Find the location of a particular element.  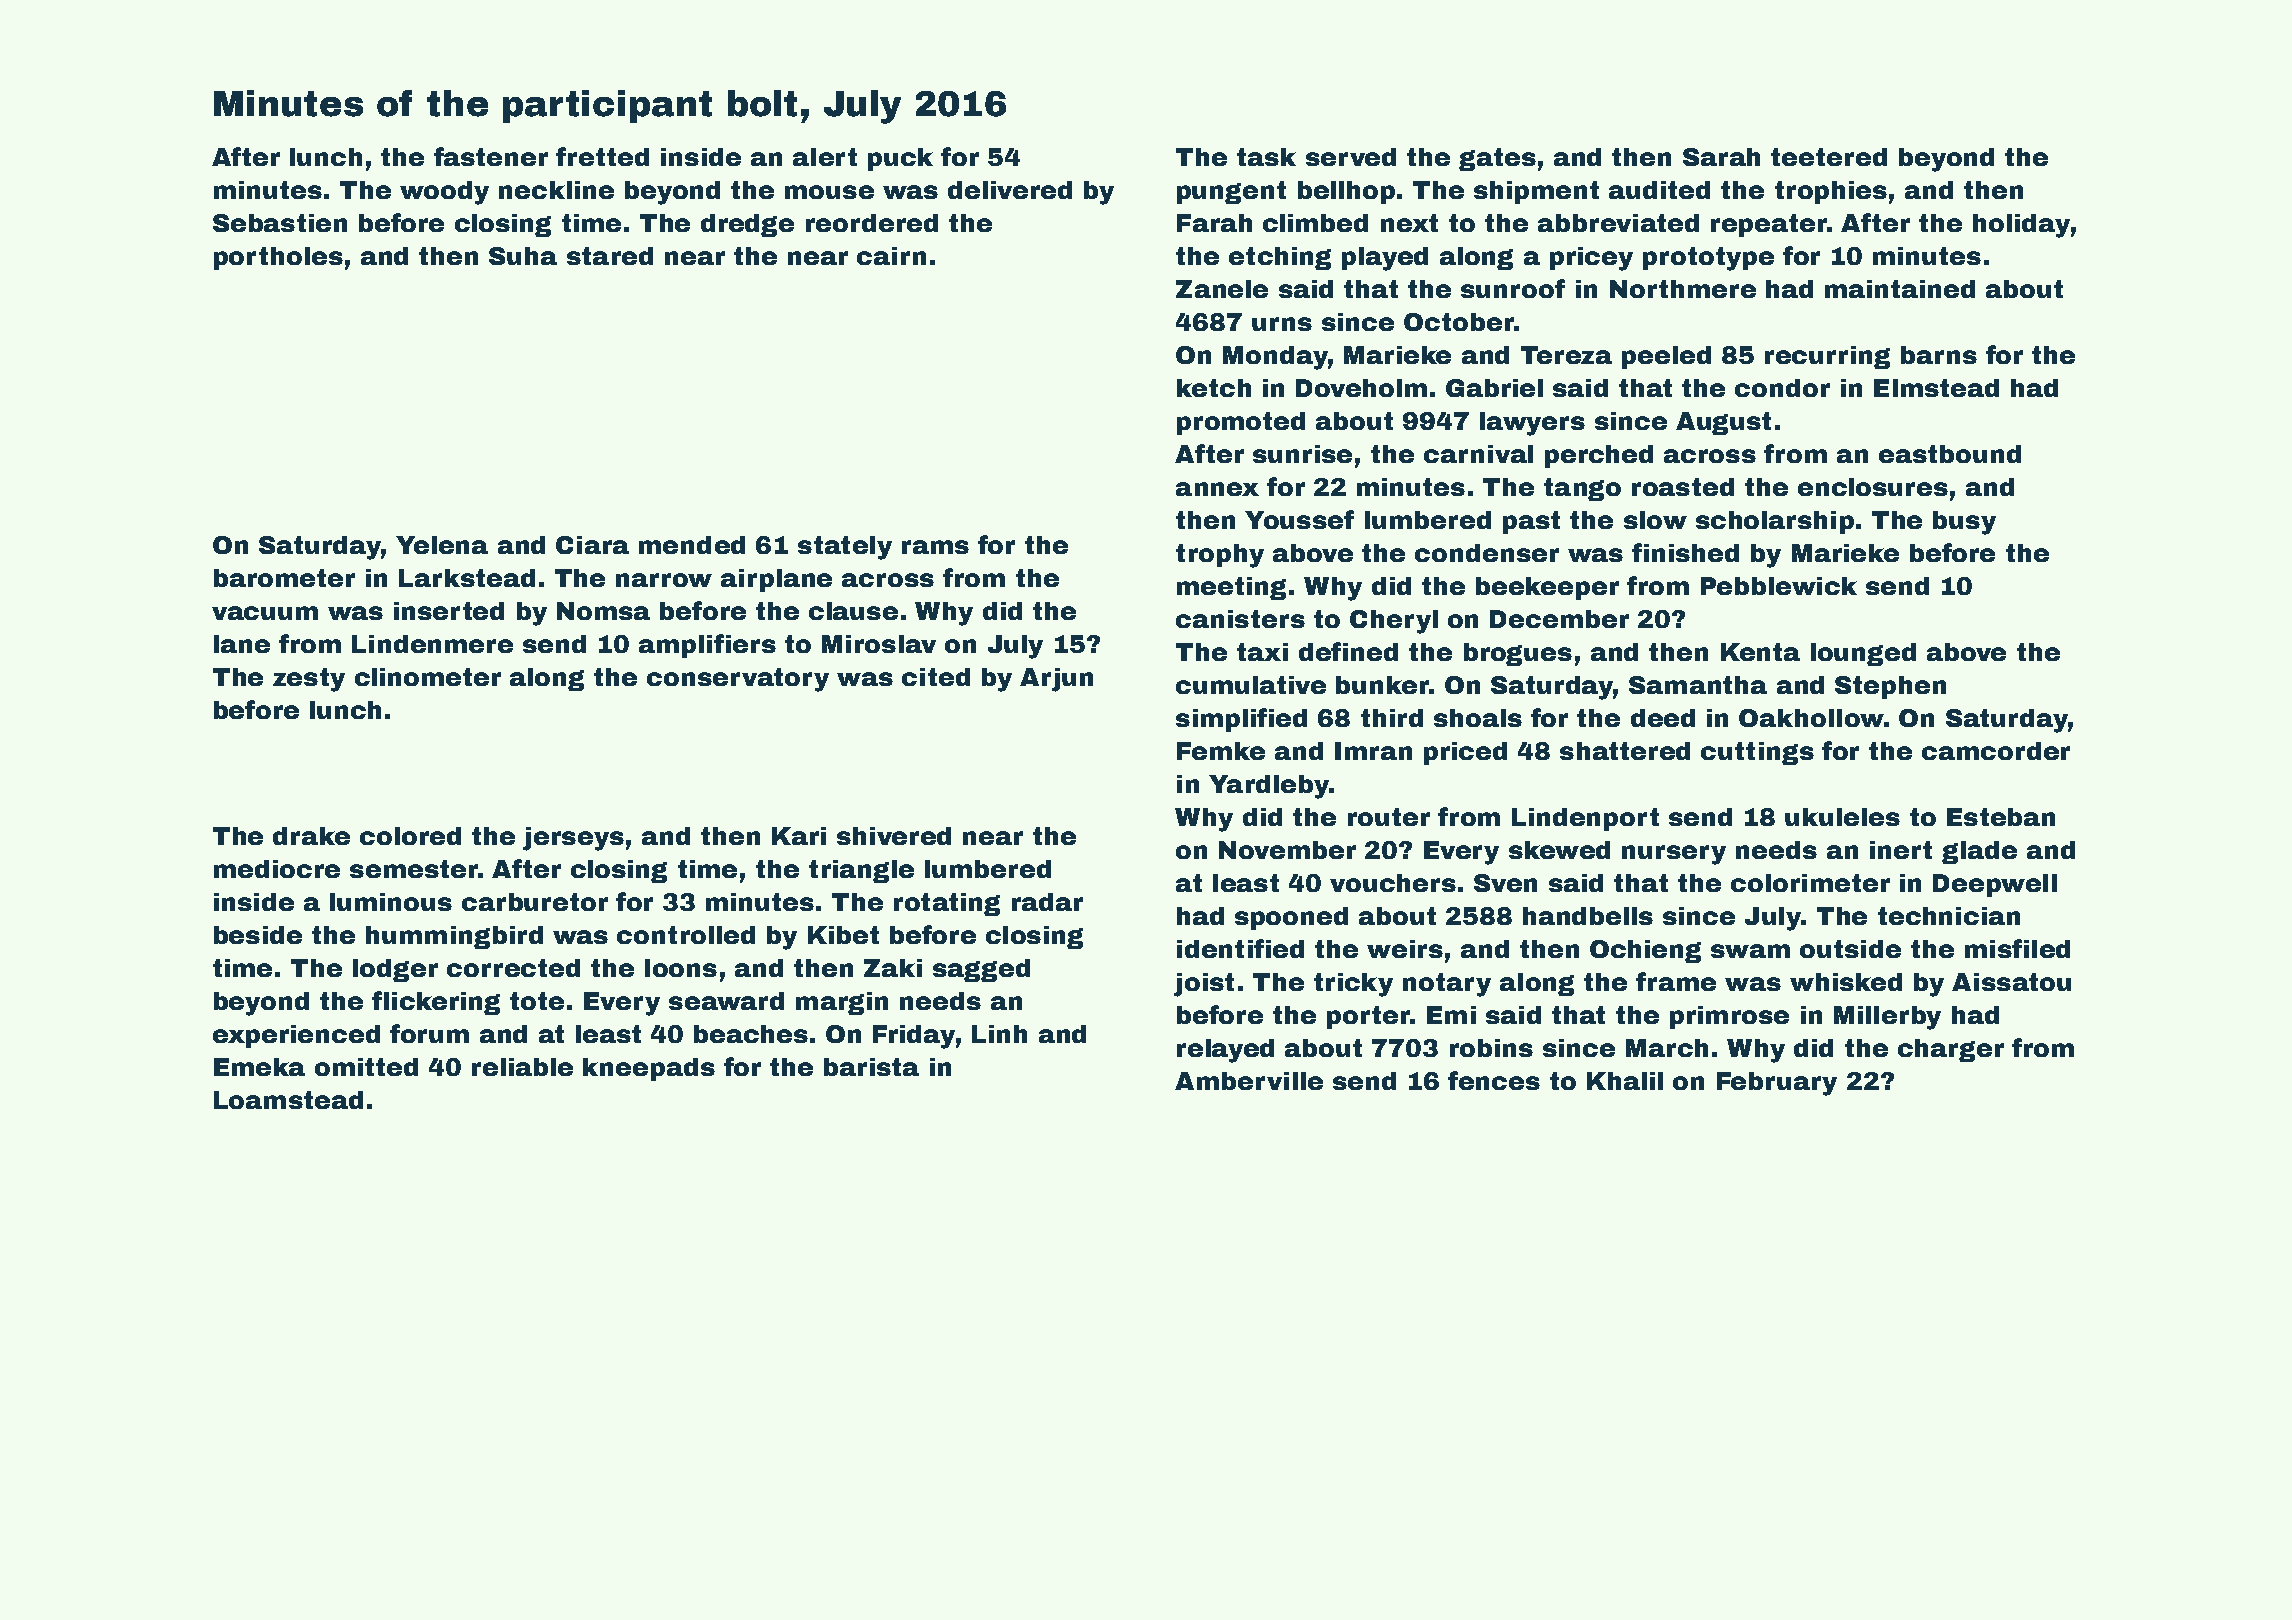

Esteban is located at coordinates (2001, 817).
